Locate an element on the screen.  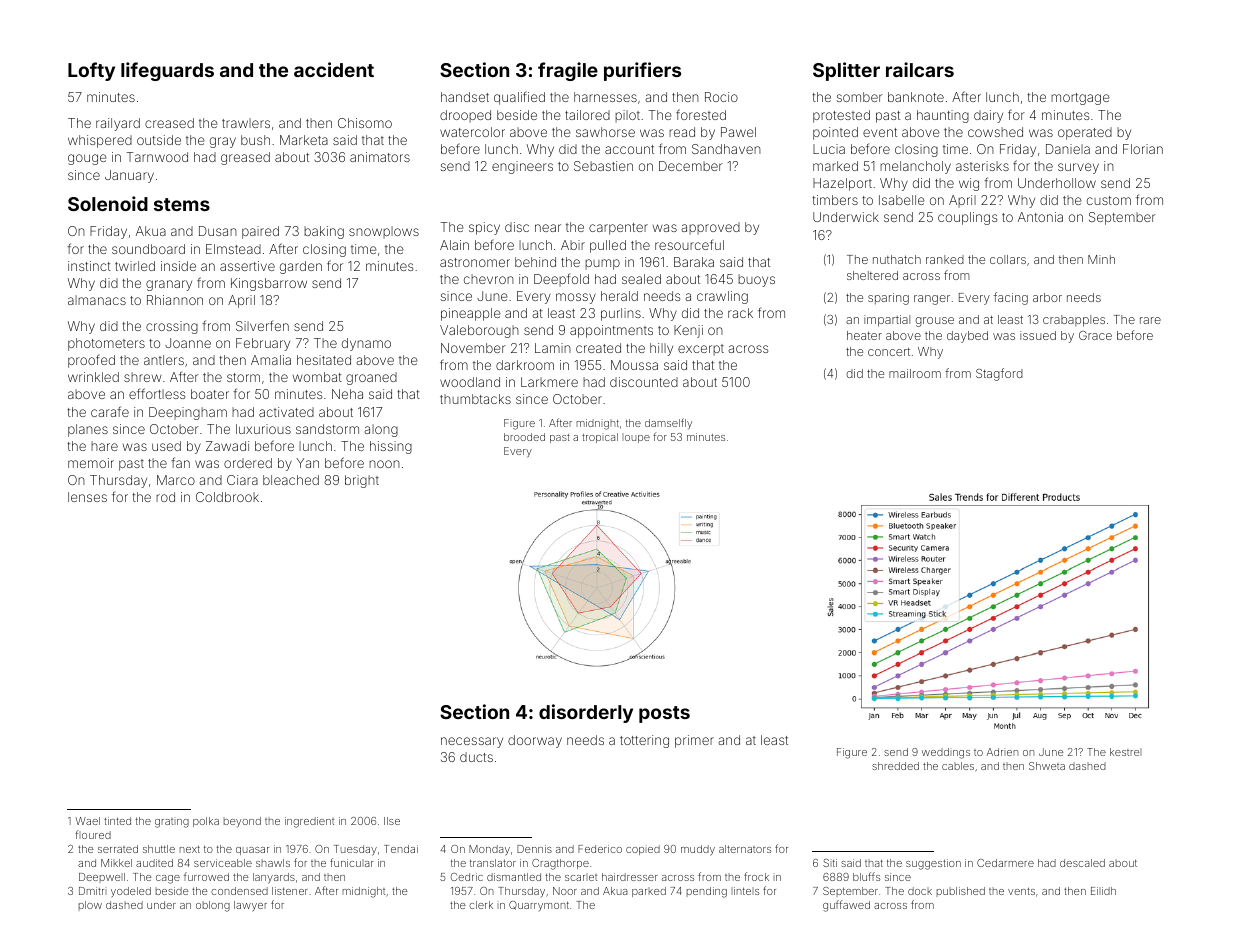
fragile is located at coordinates (568, 71).
